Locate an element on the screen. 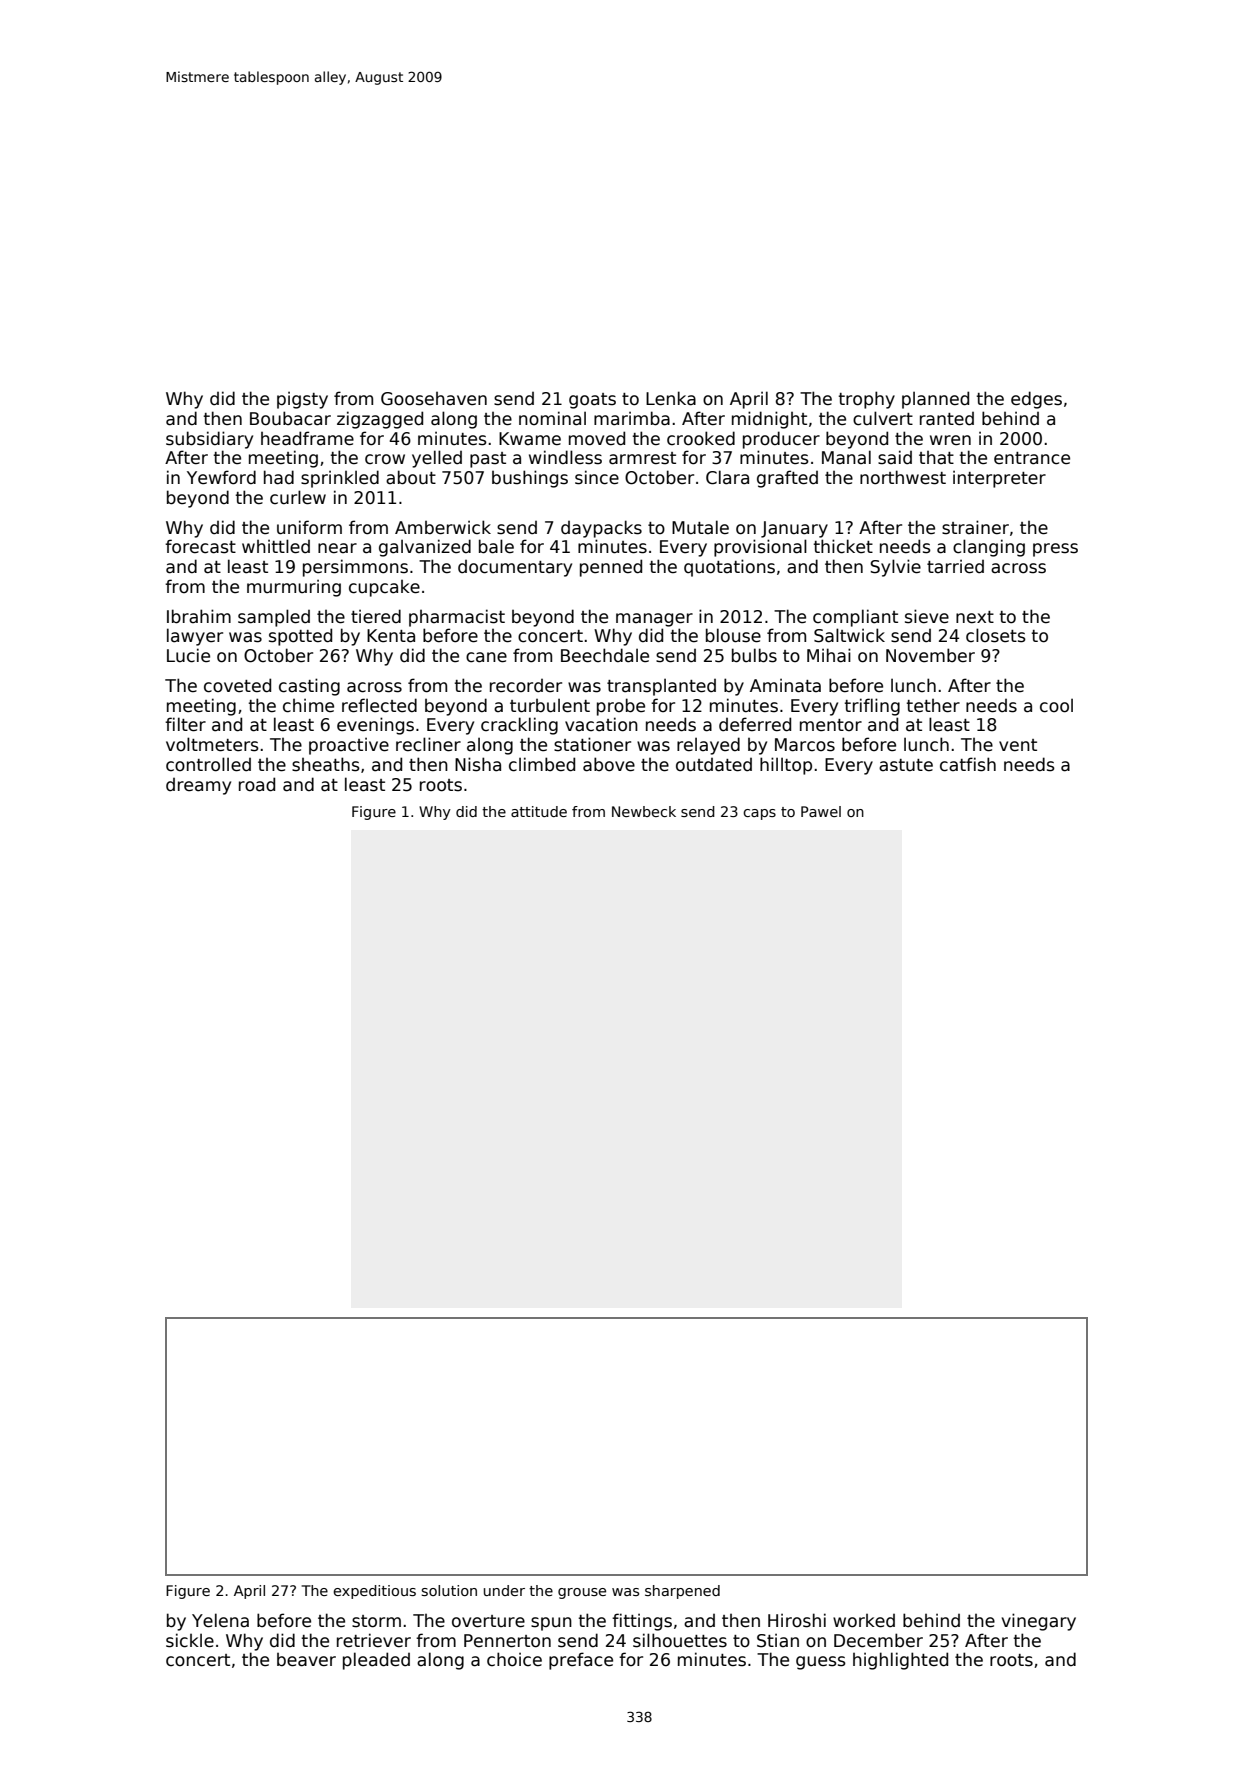 This screenshot has height=1771, width=1253. astute is located at coordinates (906, 765).
